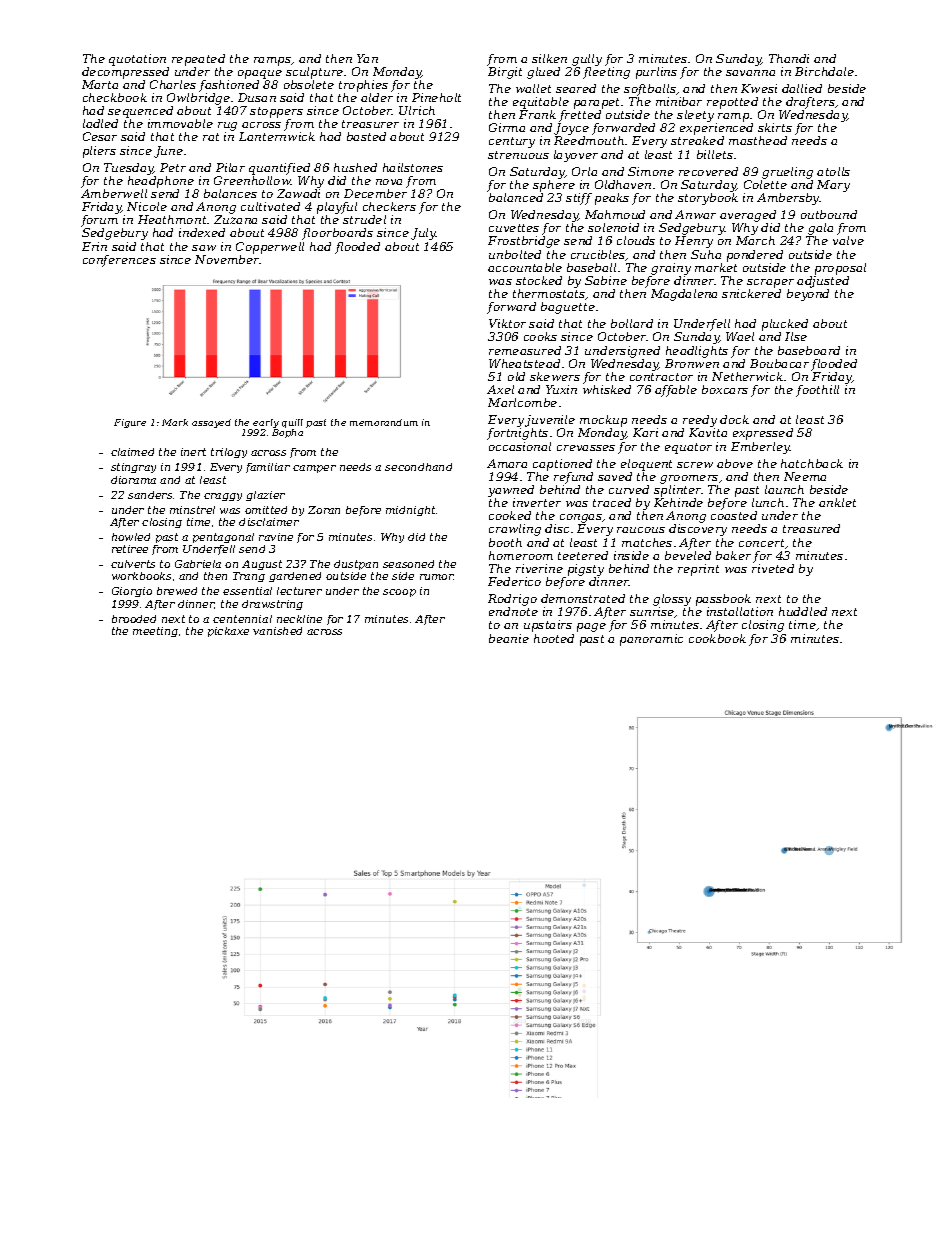 This image has height=1233, width=952. What do you see at coordinates (549, 58) in the image?
I see `silken` at bounding box center [549, 58].
